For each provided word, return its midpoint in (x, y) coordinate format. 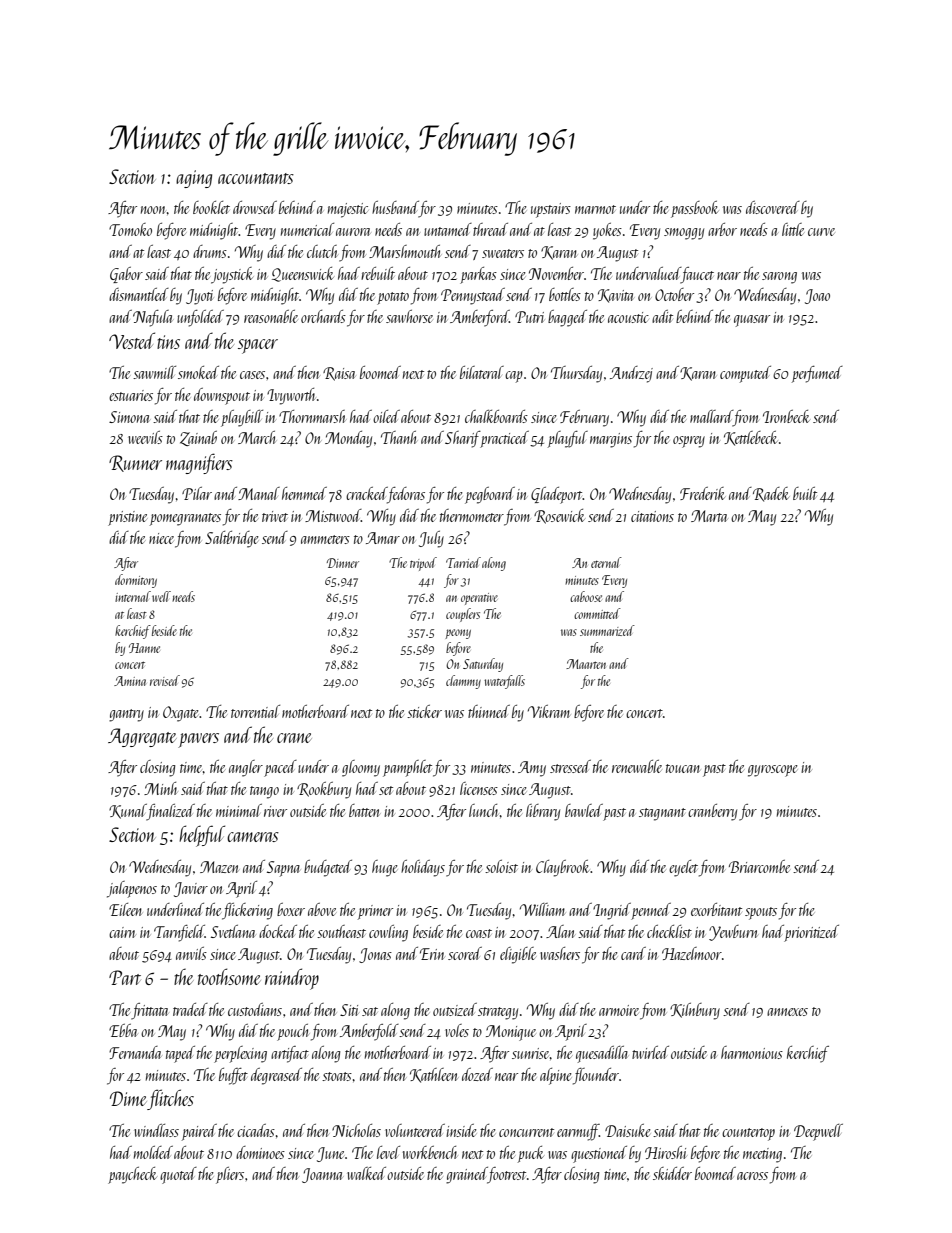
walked (366, 1173)
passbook (694, 209)
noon (153, 210)
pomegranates (185, 519)
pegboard (490, 495)
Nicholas (356, 1130)
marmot (595, 209)
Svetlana (233, 931)
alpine (556, 1076)
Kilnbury (695, 1011)
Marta (709, 516)
